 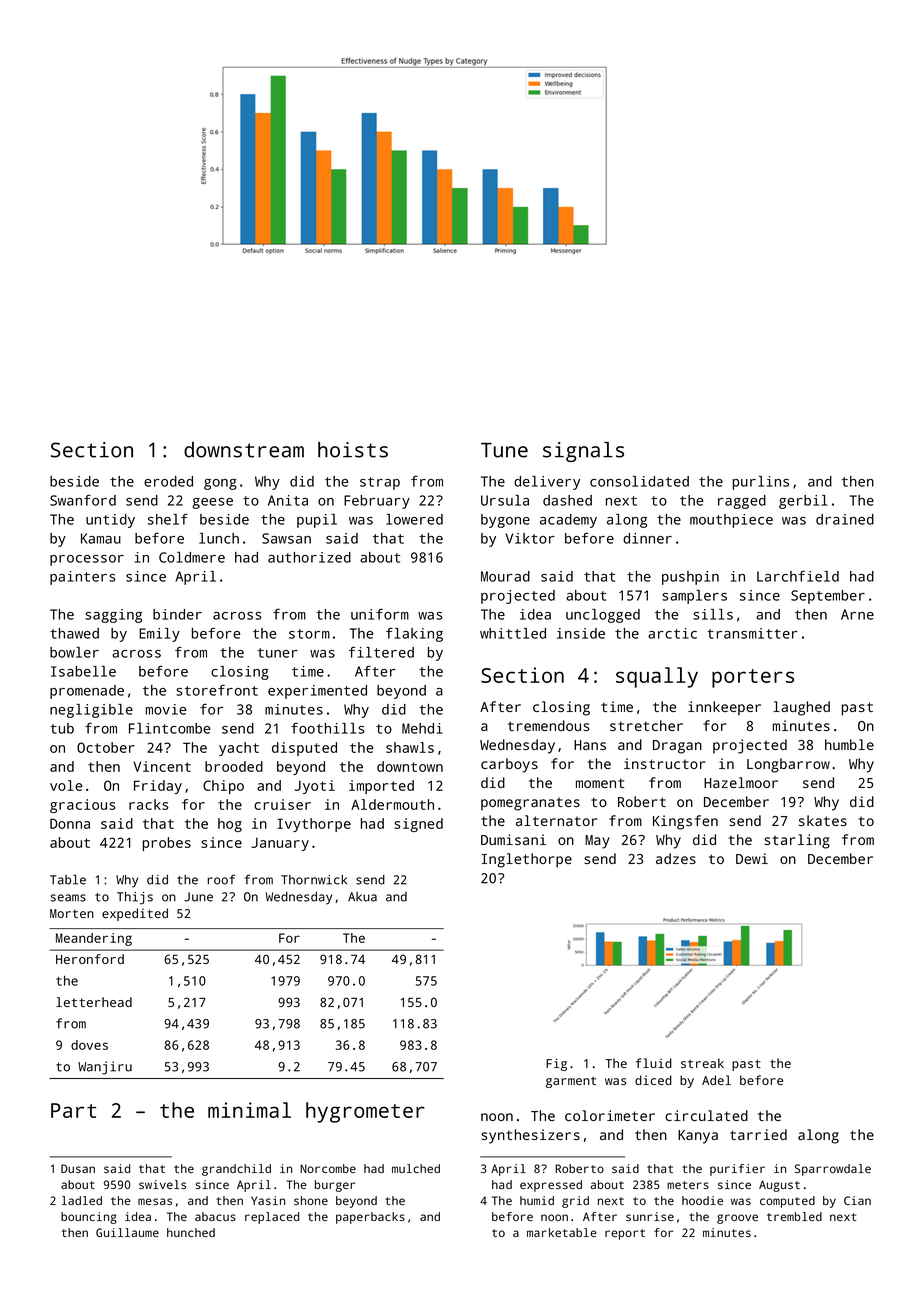 I want to click on Sawsan, so click(x=286, y=538).
